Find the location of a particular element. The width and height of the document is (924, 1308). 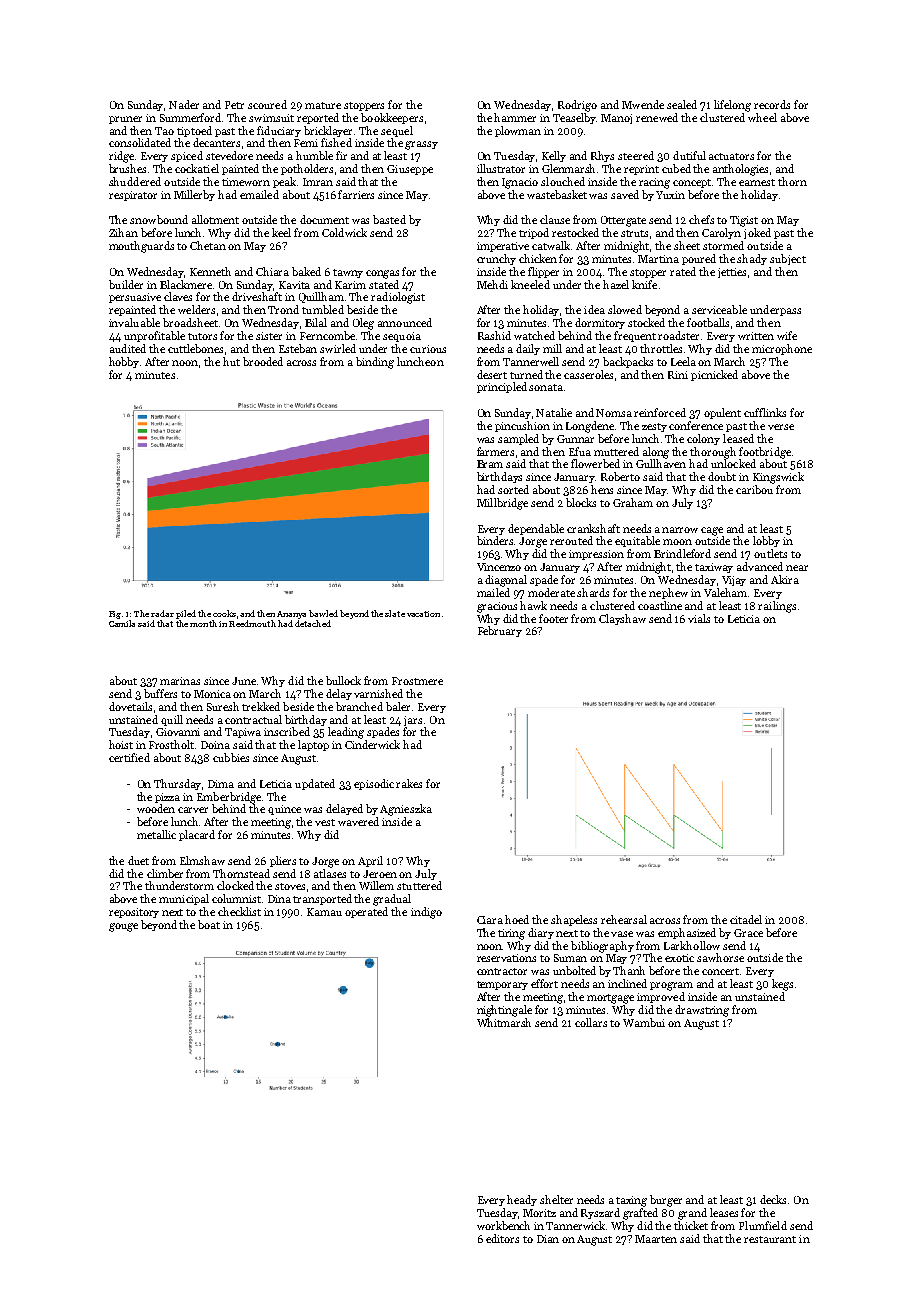

editors is located at coordinates (502, 1238).
